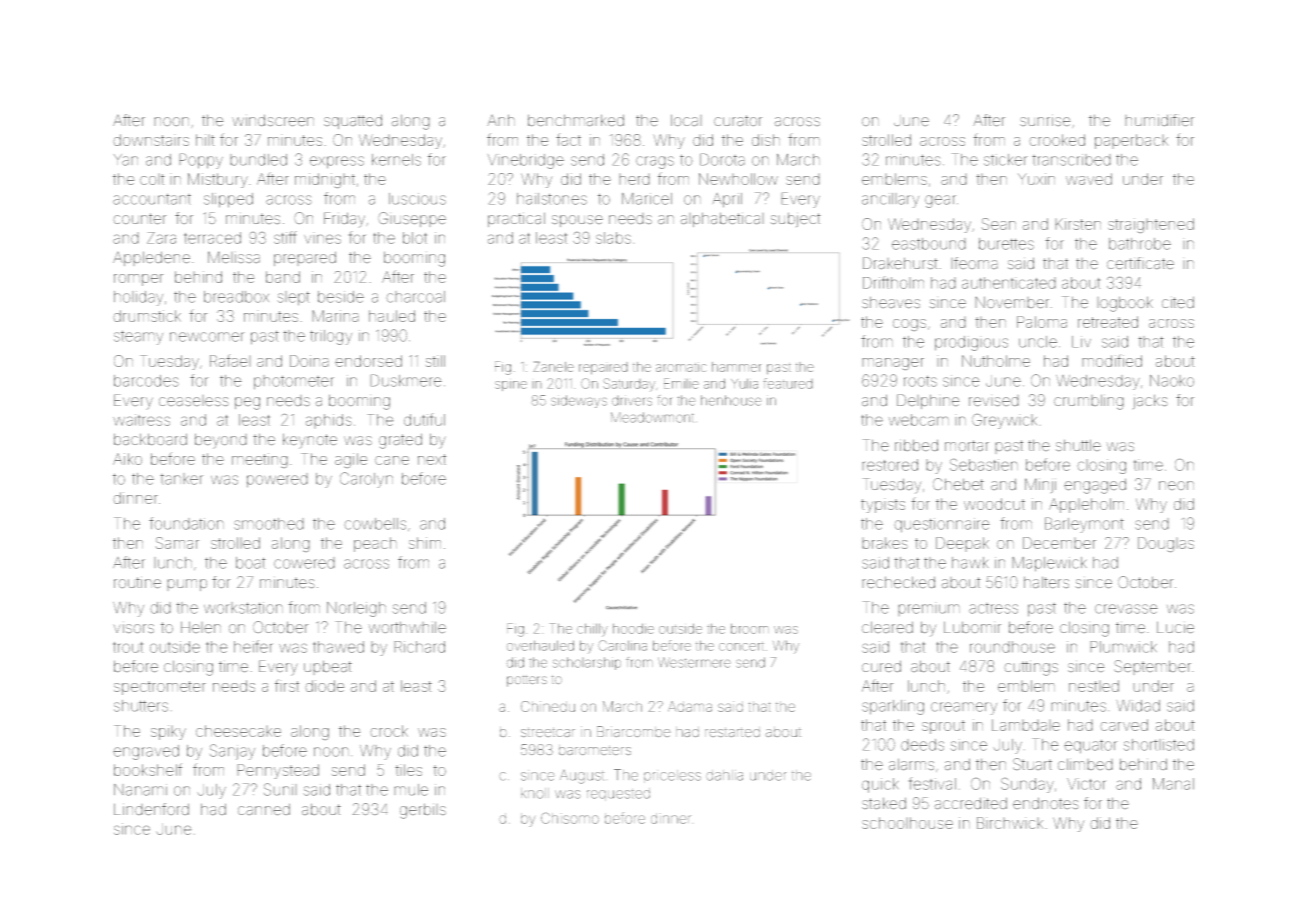 This screenshot has height=924, width=1308. What do you see at coordinates (432, 459) in the screenshot?
I see `next` at bounding box center [432, 459].
